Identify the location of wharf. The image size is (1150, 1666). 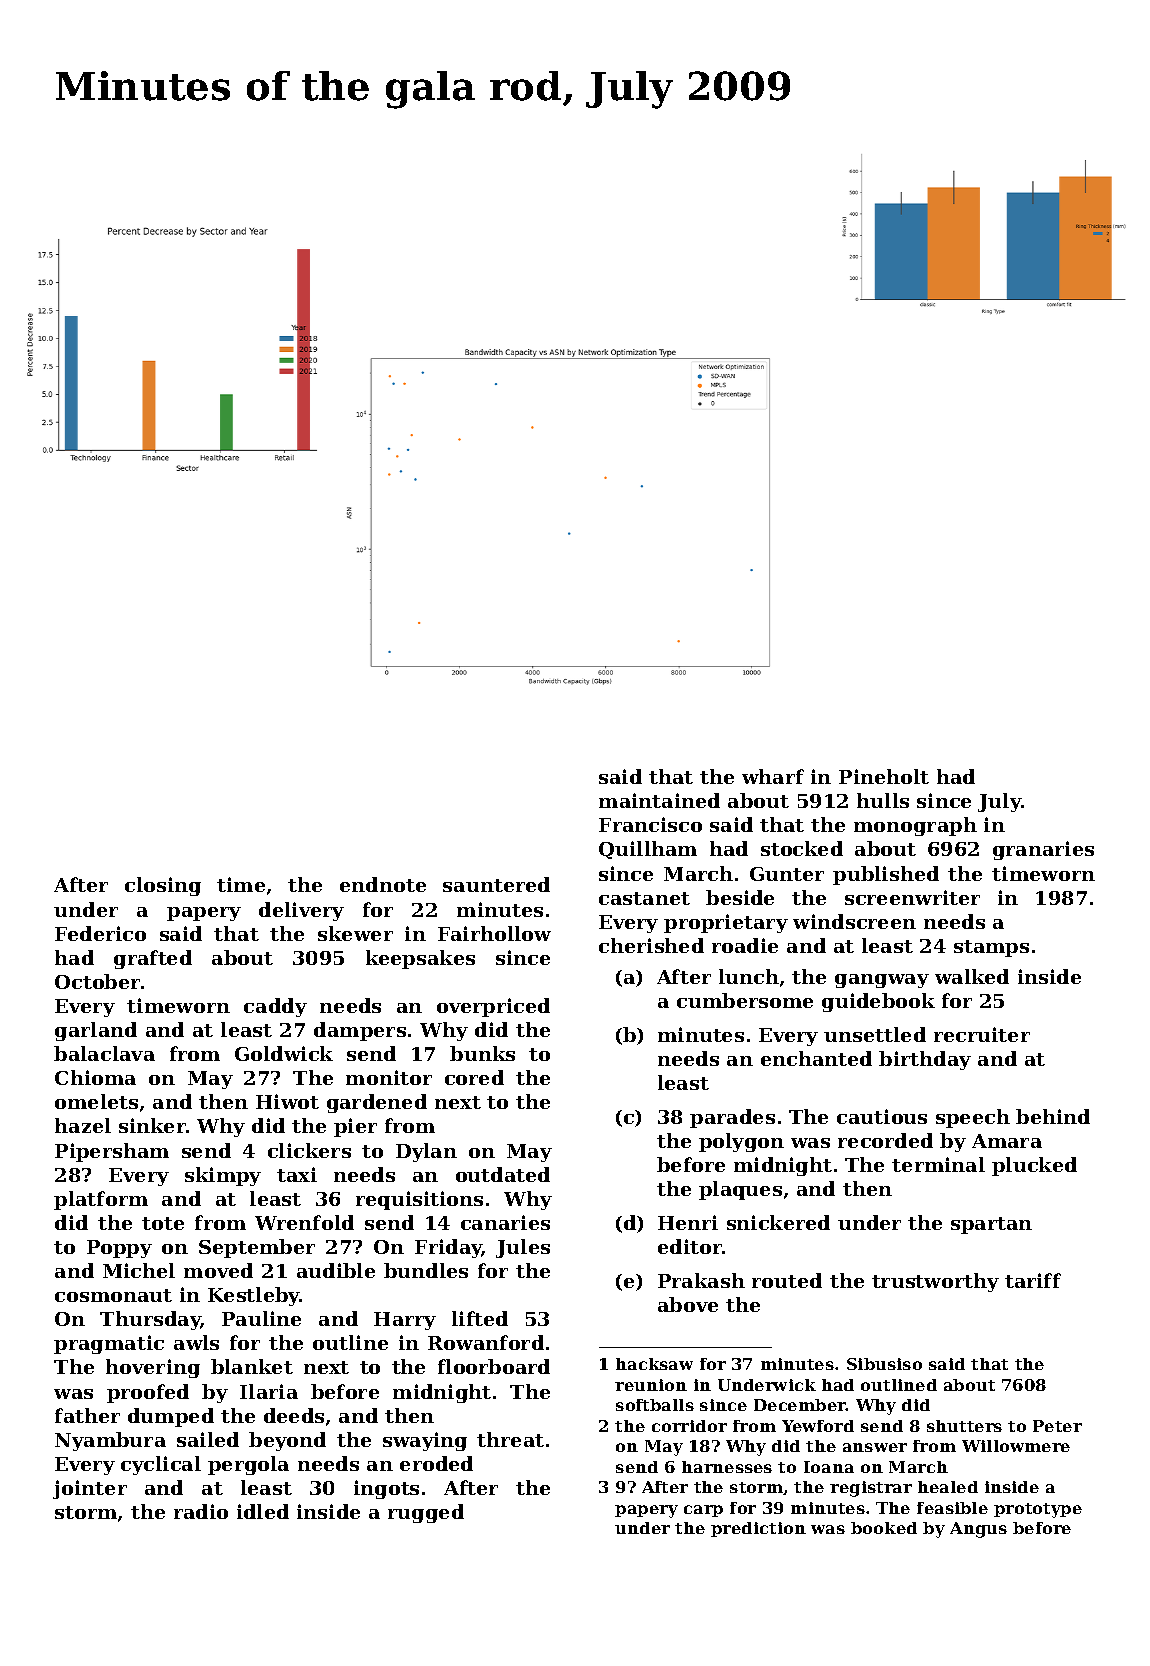
(773, 776).
